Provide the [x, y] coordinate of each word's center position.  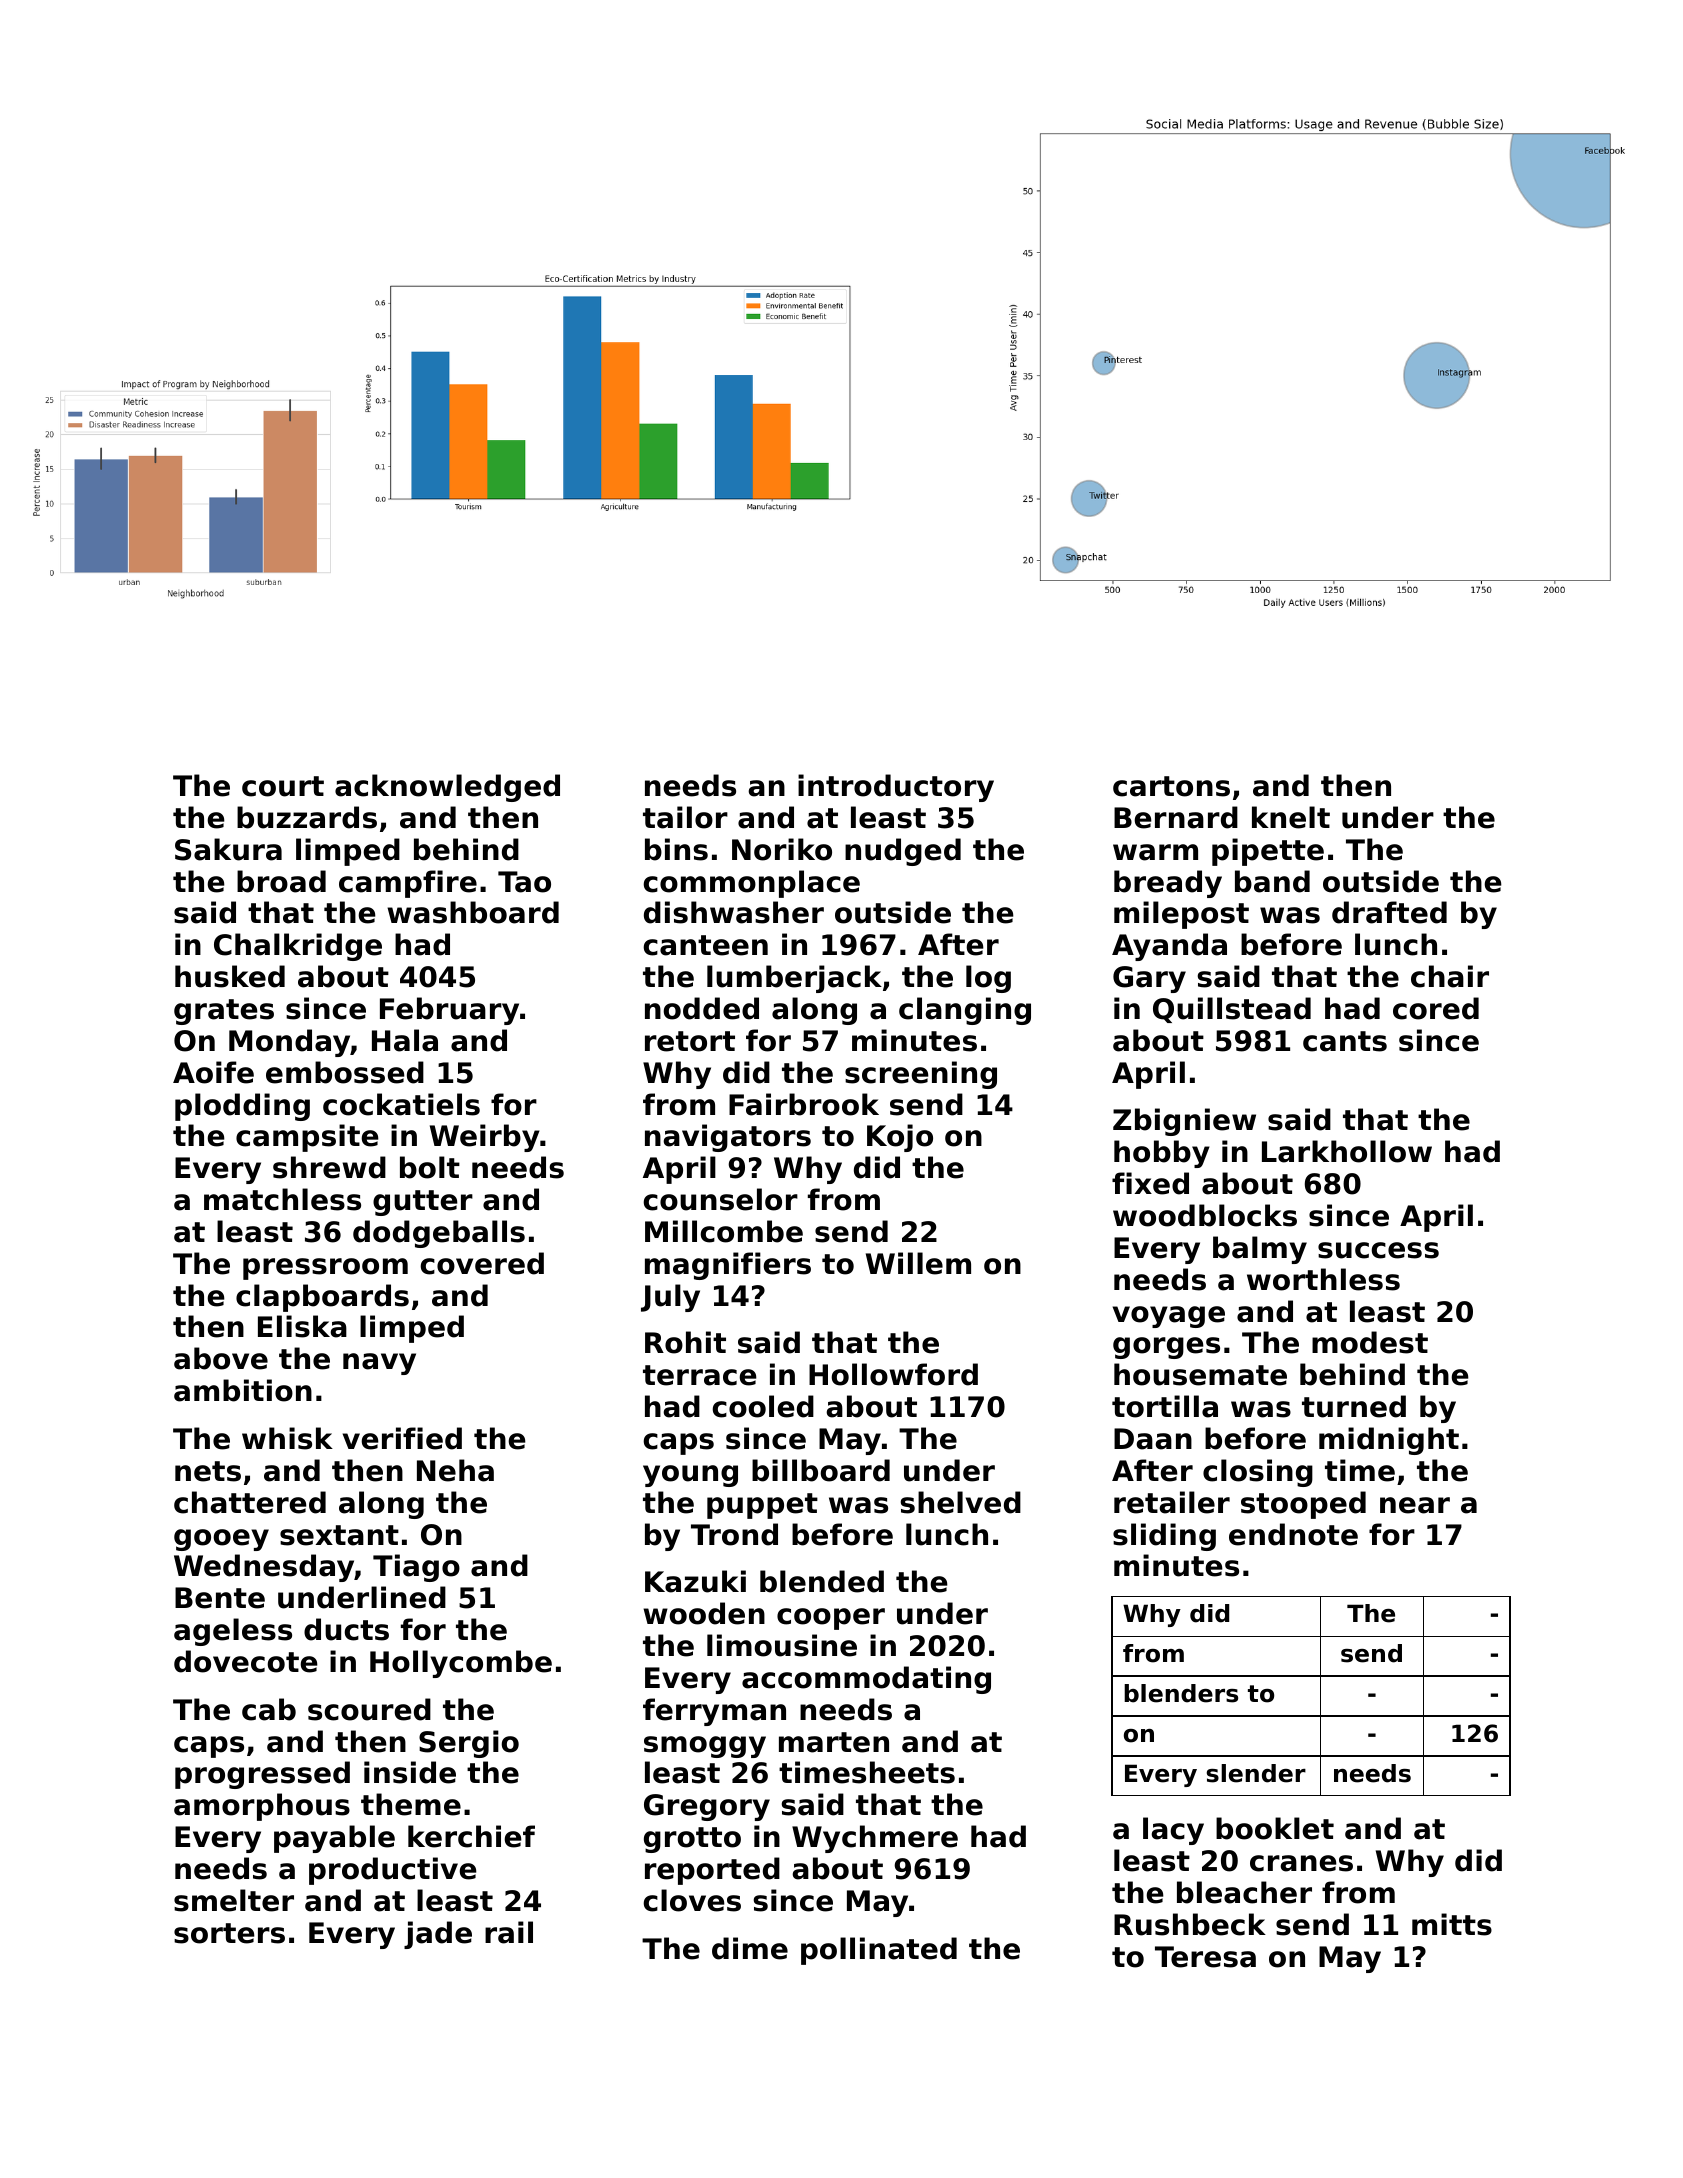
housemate [1200, 1374]
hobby [1162, 1154]
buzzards [307, 817]
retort [690, 1041]
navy [379, 1364]
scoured [369, 1709]
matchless [282, 1199]
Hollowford [893, 1374]
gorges [1166, 1348]
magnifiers [728, 1266]
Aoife [213, 1072]
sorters [229, 1933]
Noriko [782, 849]
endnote [1293, 1534]
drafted [1389, 912]
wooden [704, 1613]
